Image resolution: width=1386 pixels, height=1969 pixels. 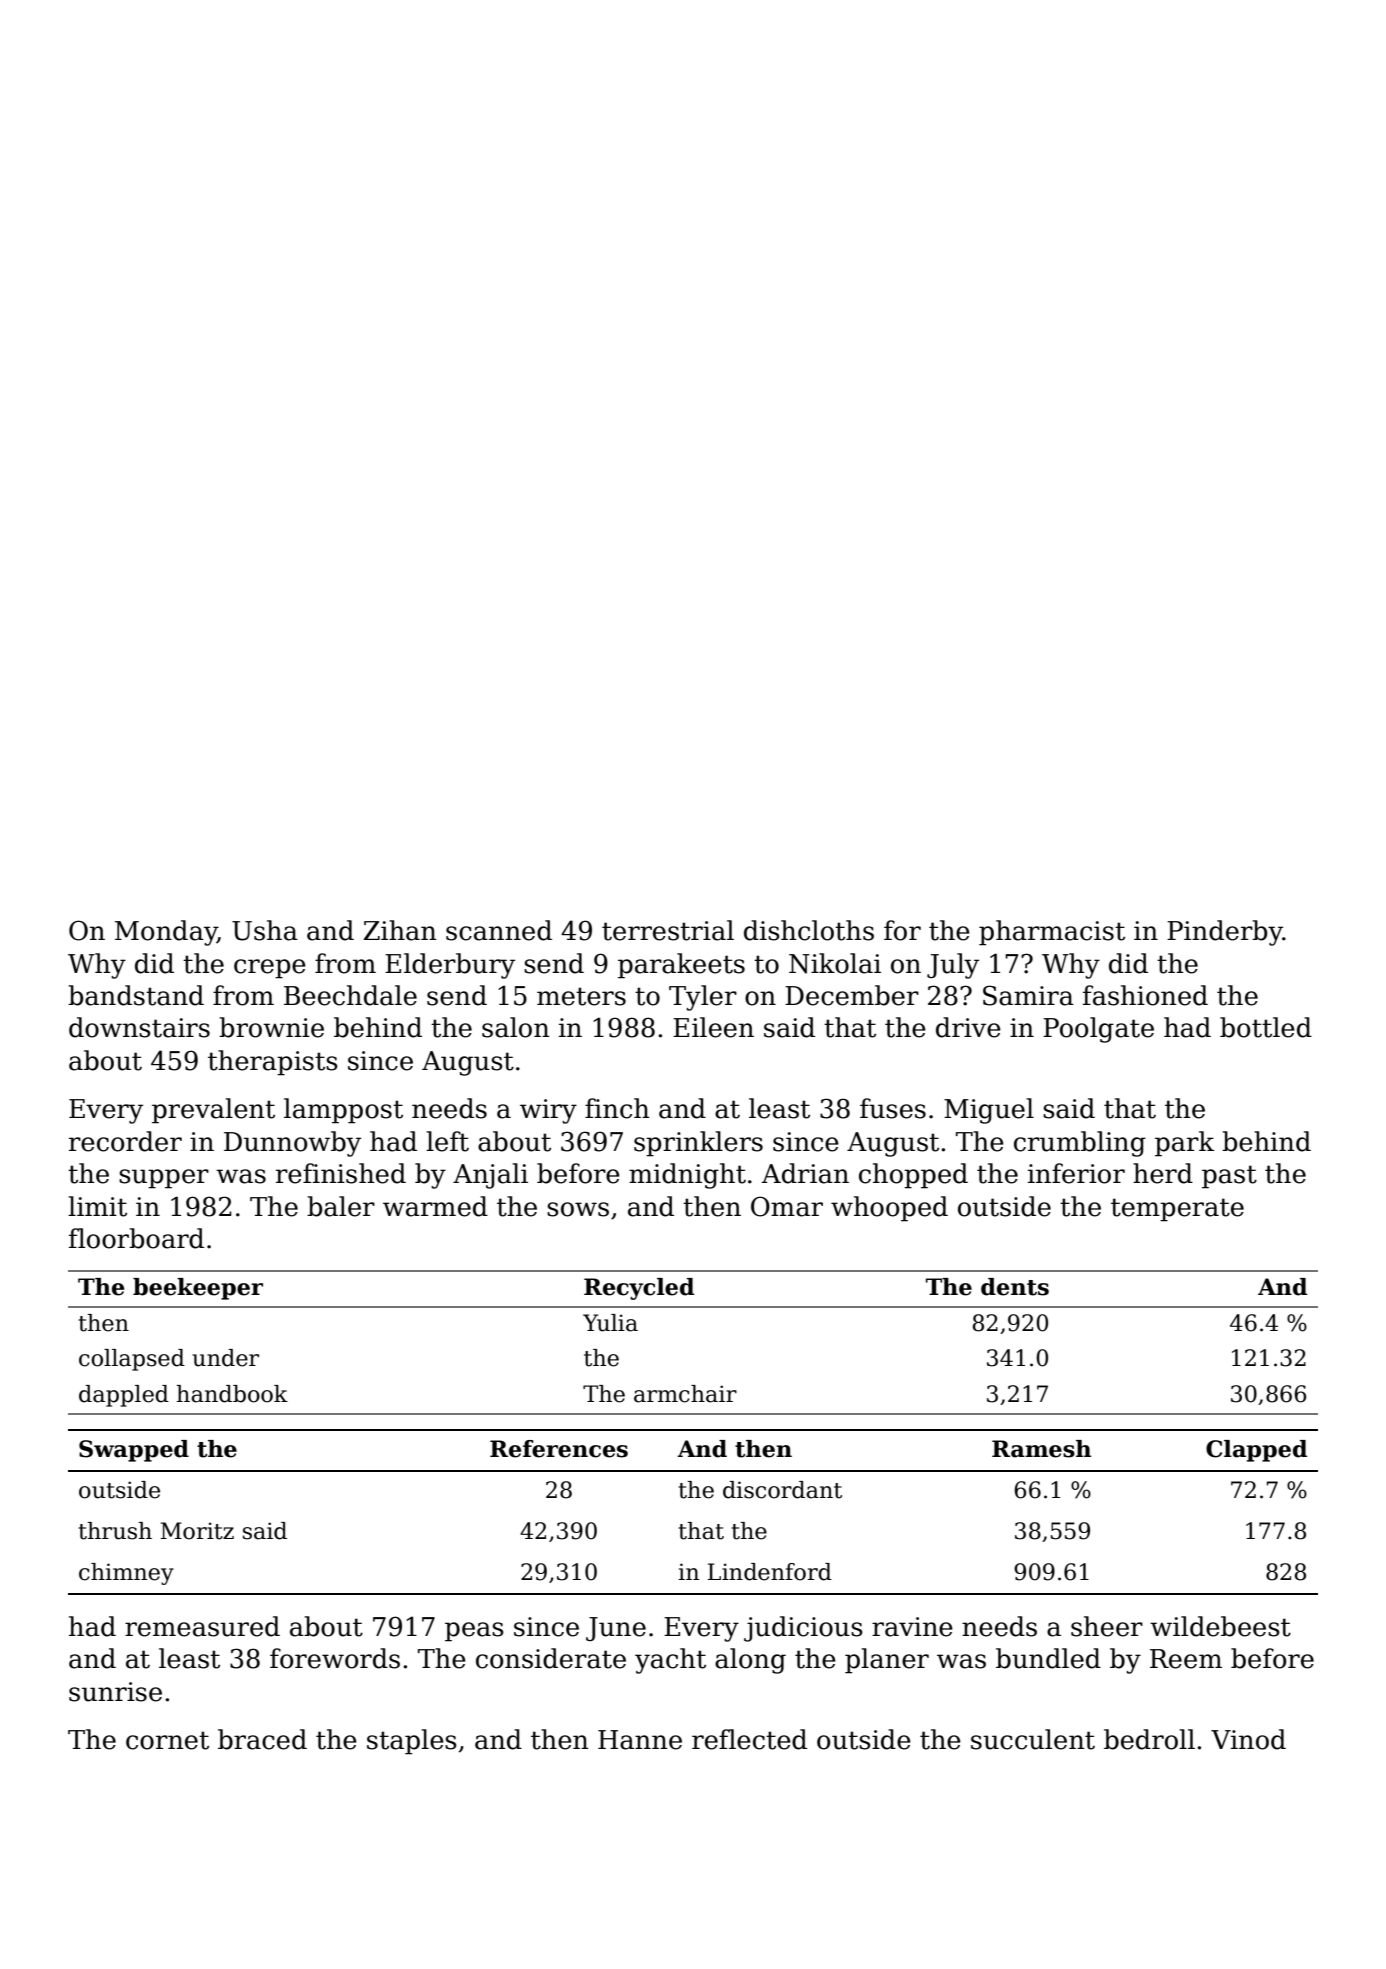 What do you see at coordinates (262, 1739) in the image?
I see `braced` at bounding box center [262, 1739].
